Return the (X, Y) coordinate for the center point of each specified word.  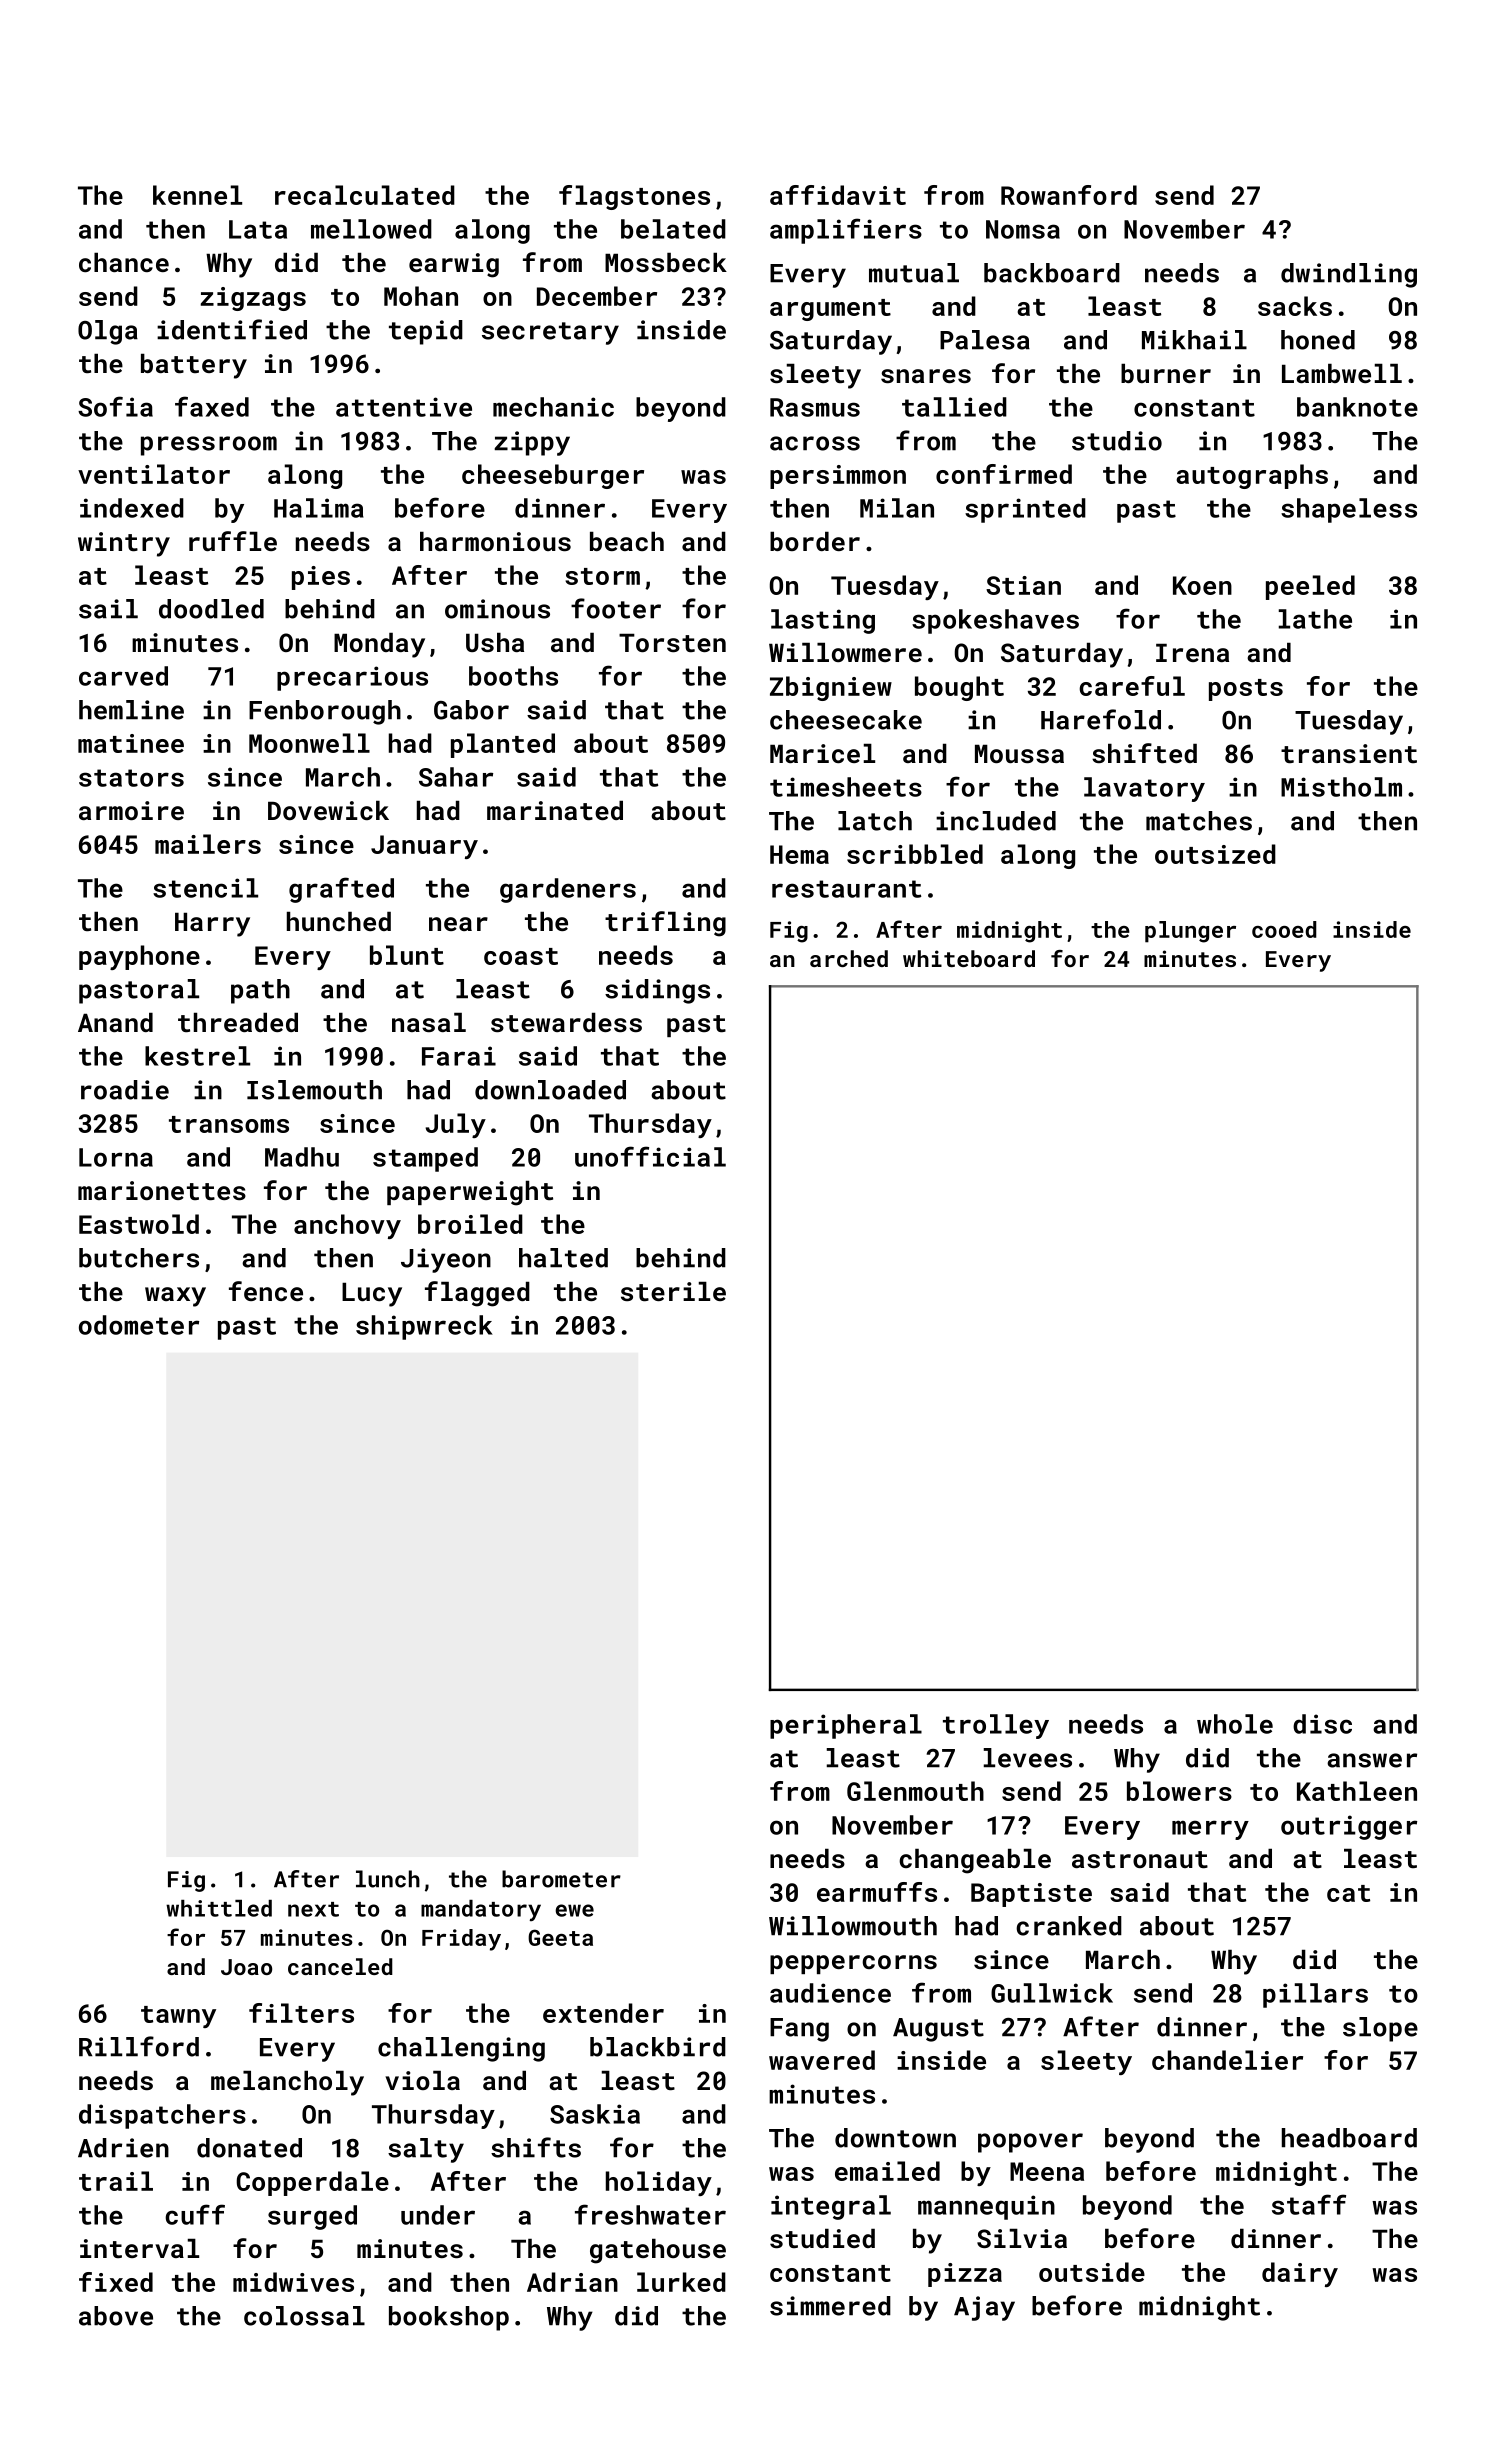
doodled (211, 609)
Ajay (984, 2308)
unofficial (650, 1156)
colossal (304, 2316)
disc (1322, 1724)
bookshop (449, 2318)
